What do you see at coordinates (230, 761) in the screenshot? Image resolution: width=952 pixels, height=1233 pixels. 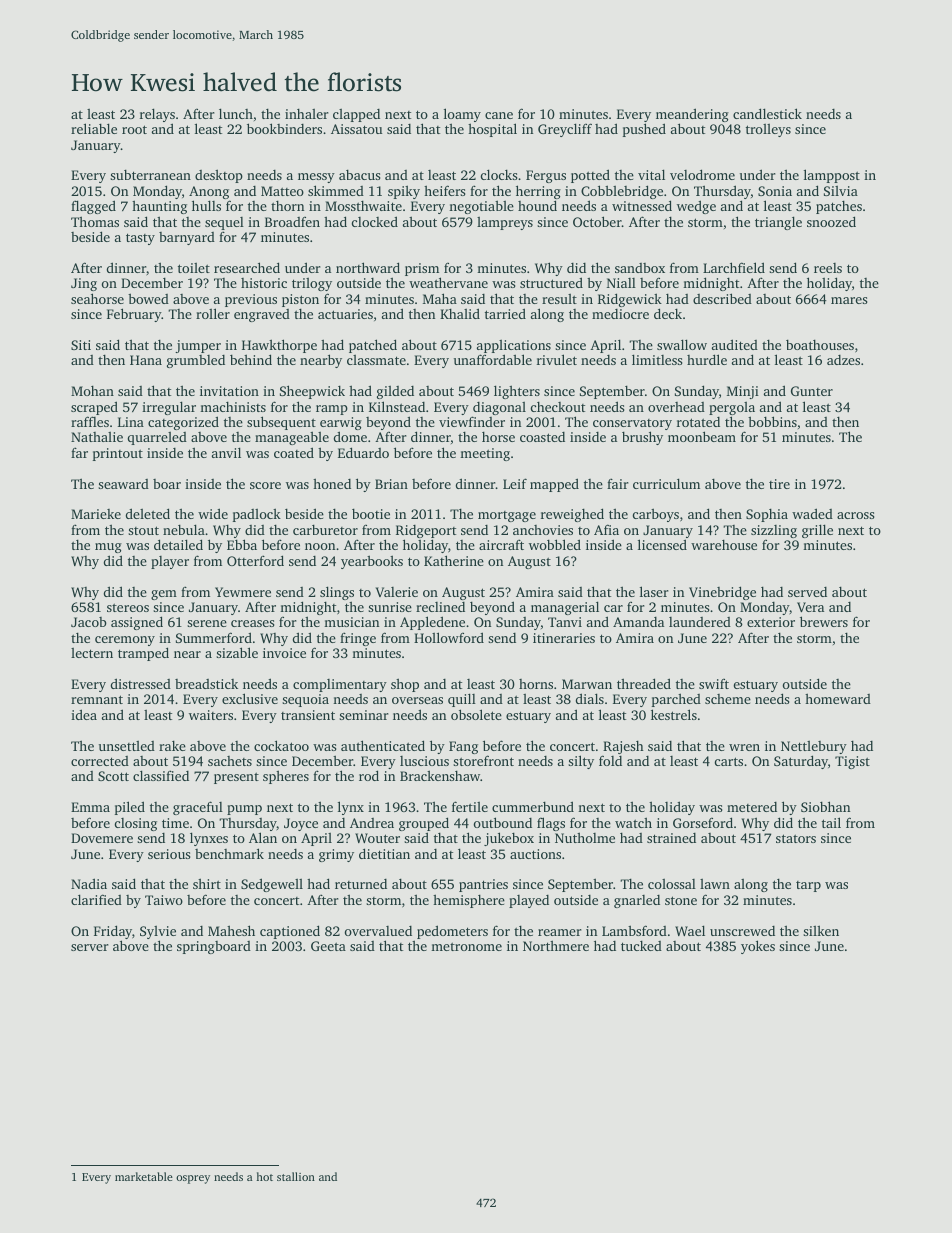 I see `sachets` at bounding box center [230, 761].
